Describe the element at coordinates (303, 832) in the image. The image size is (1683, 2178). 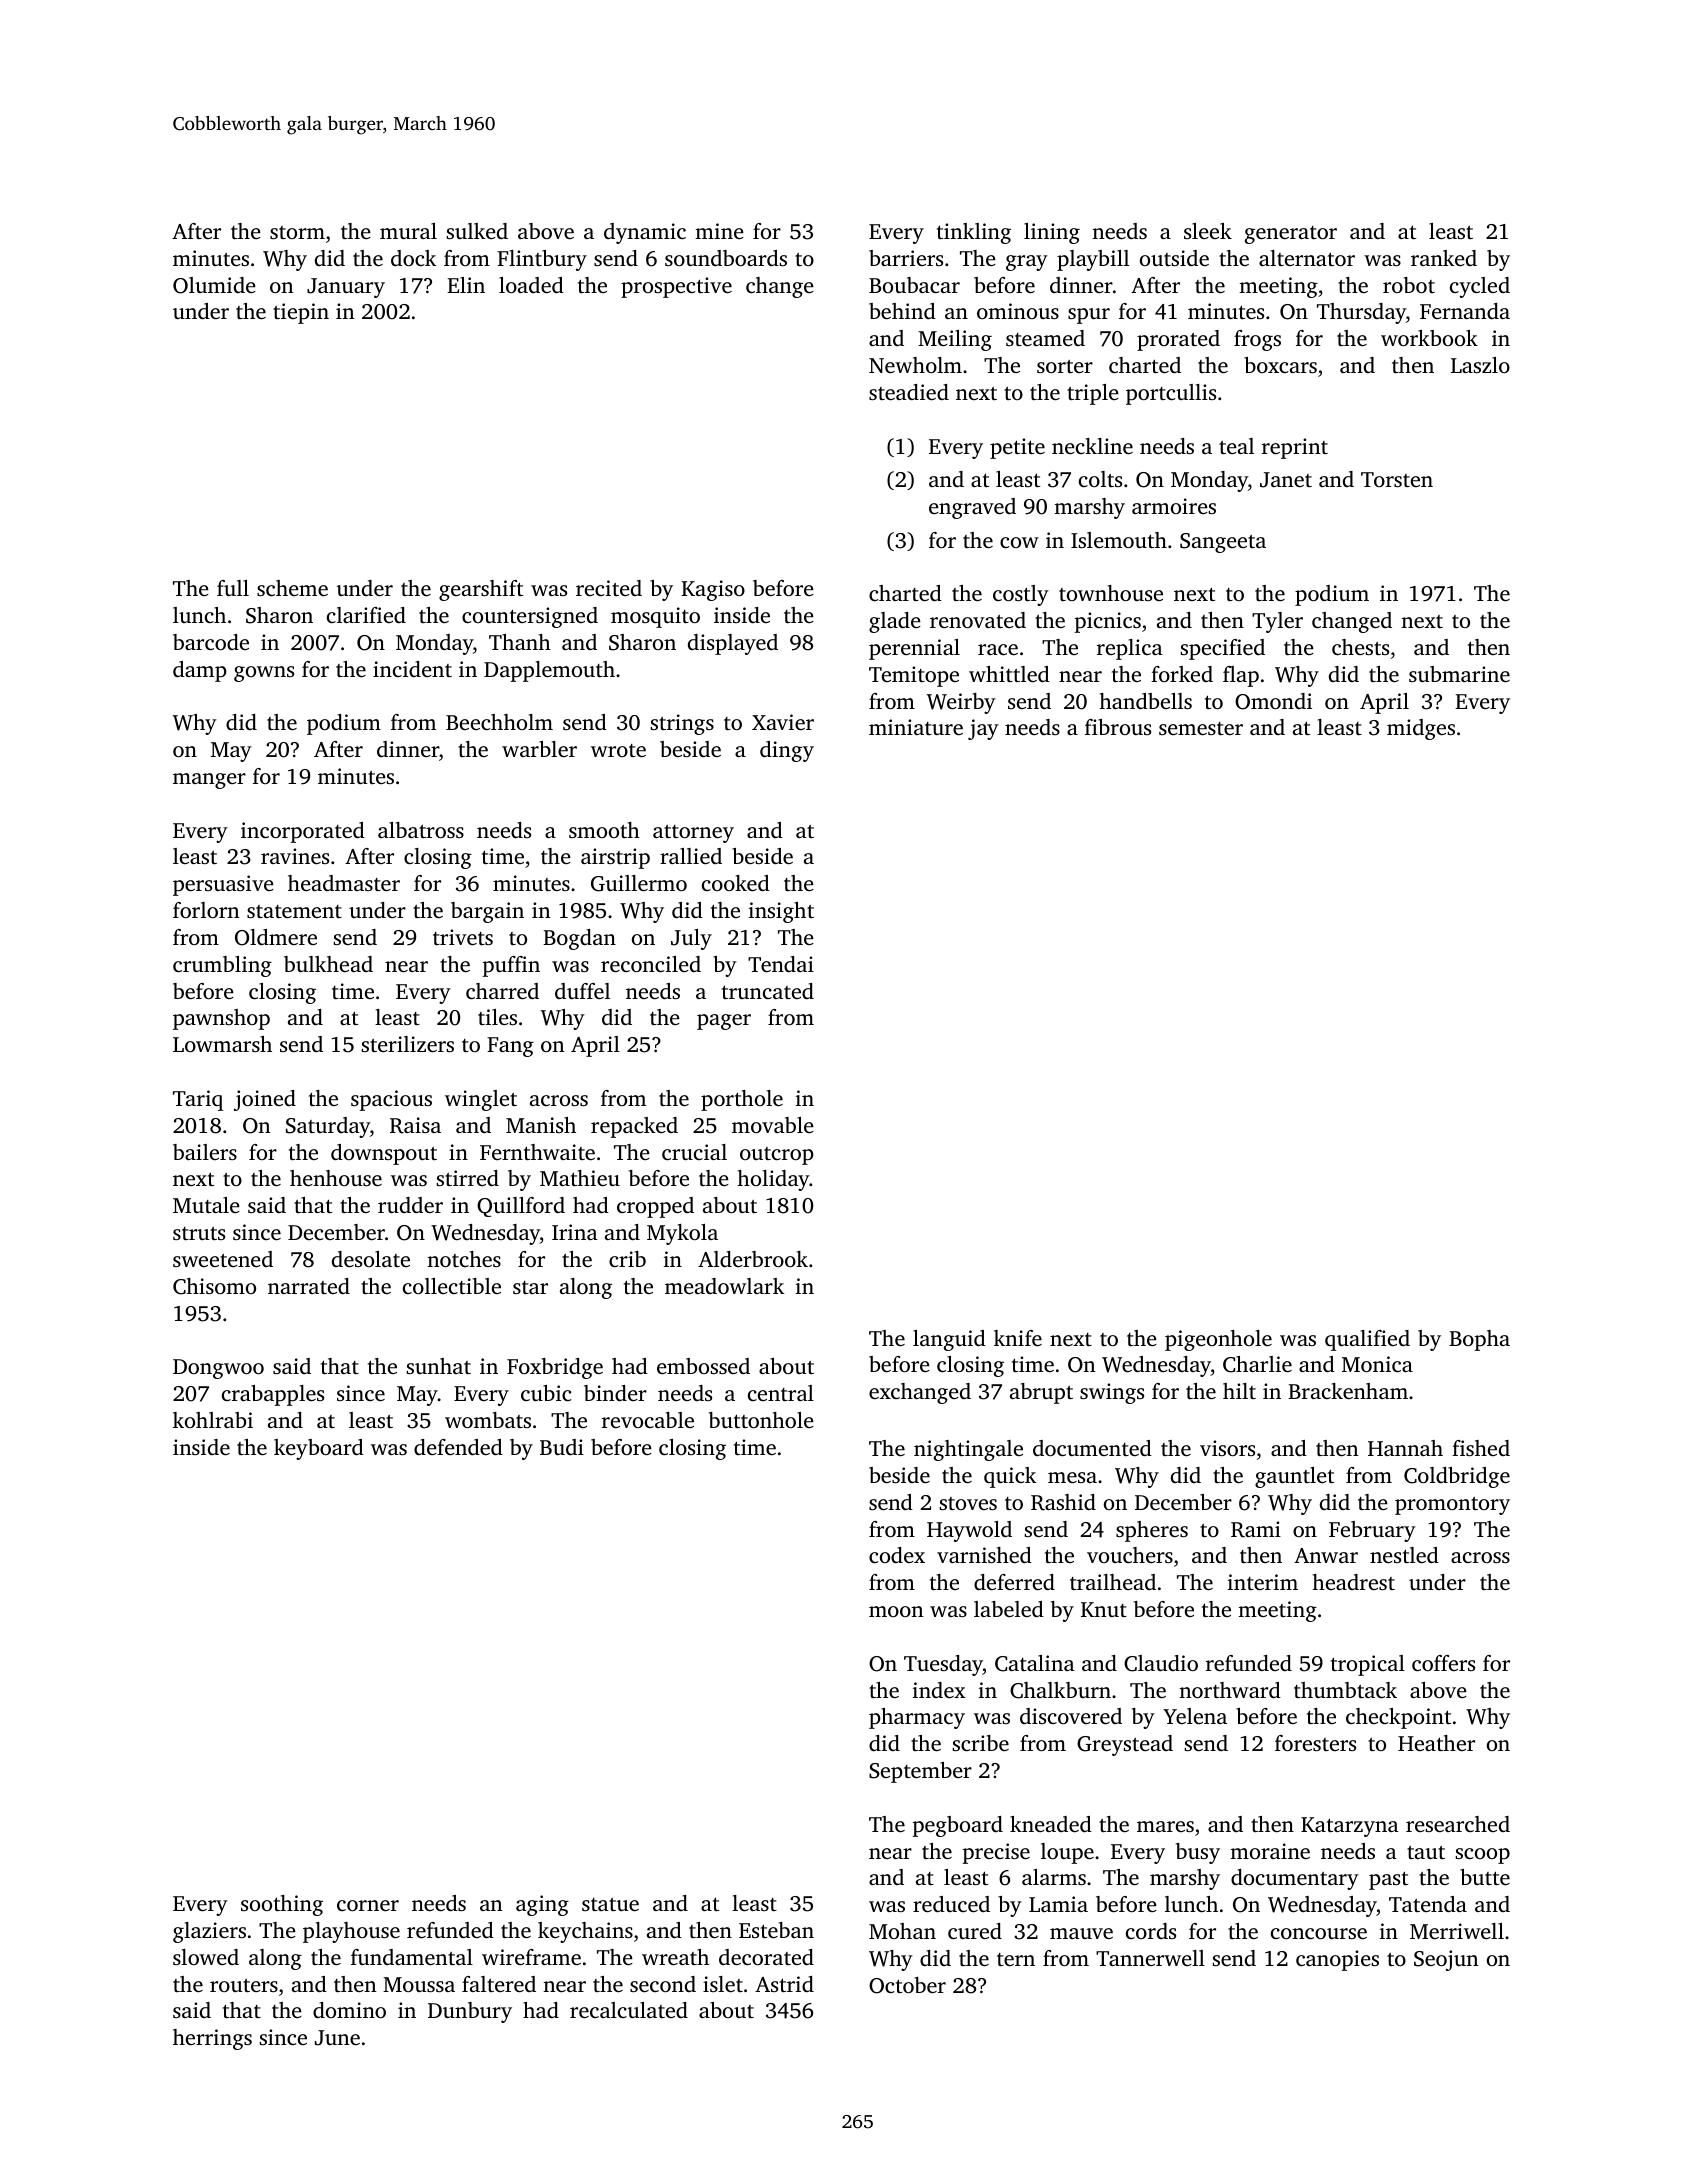
I see `incorporated` at that location.
